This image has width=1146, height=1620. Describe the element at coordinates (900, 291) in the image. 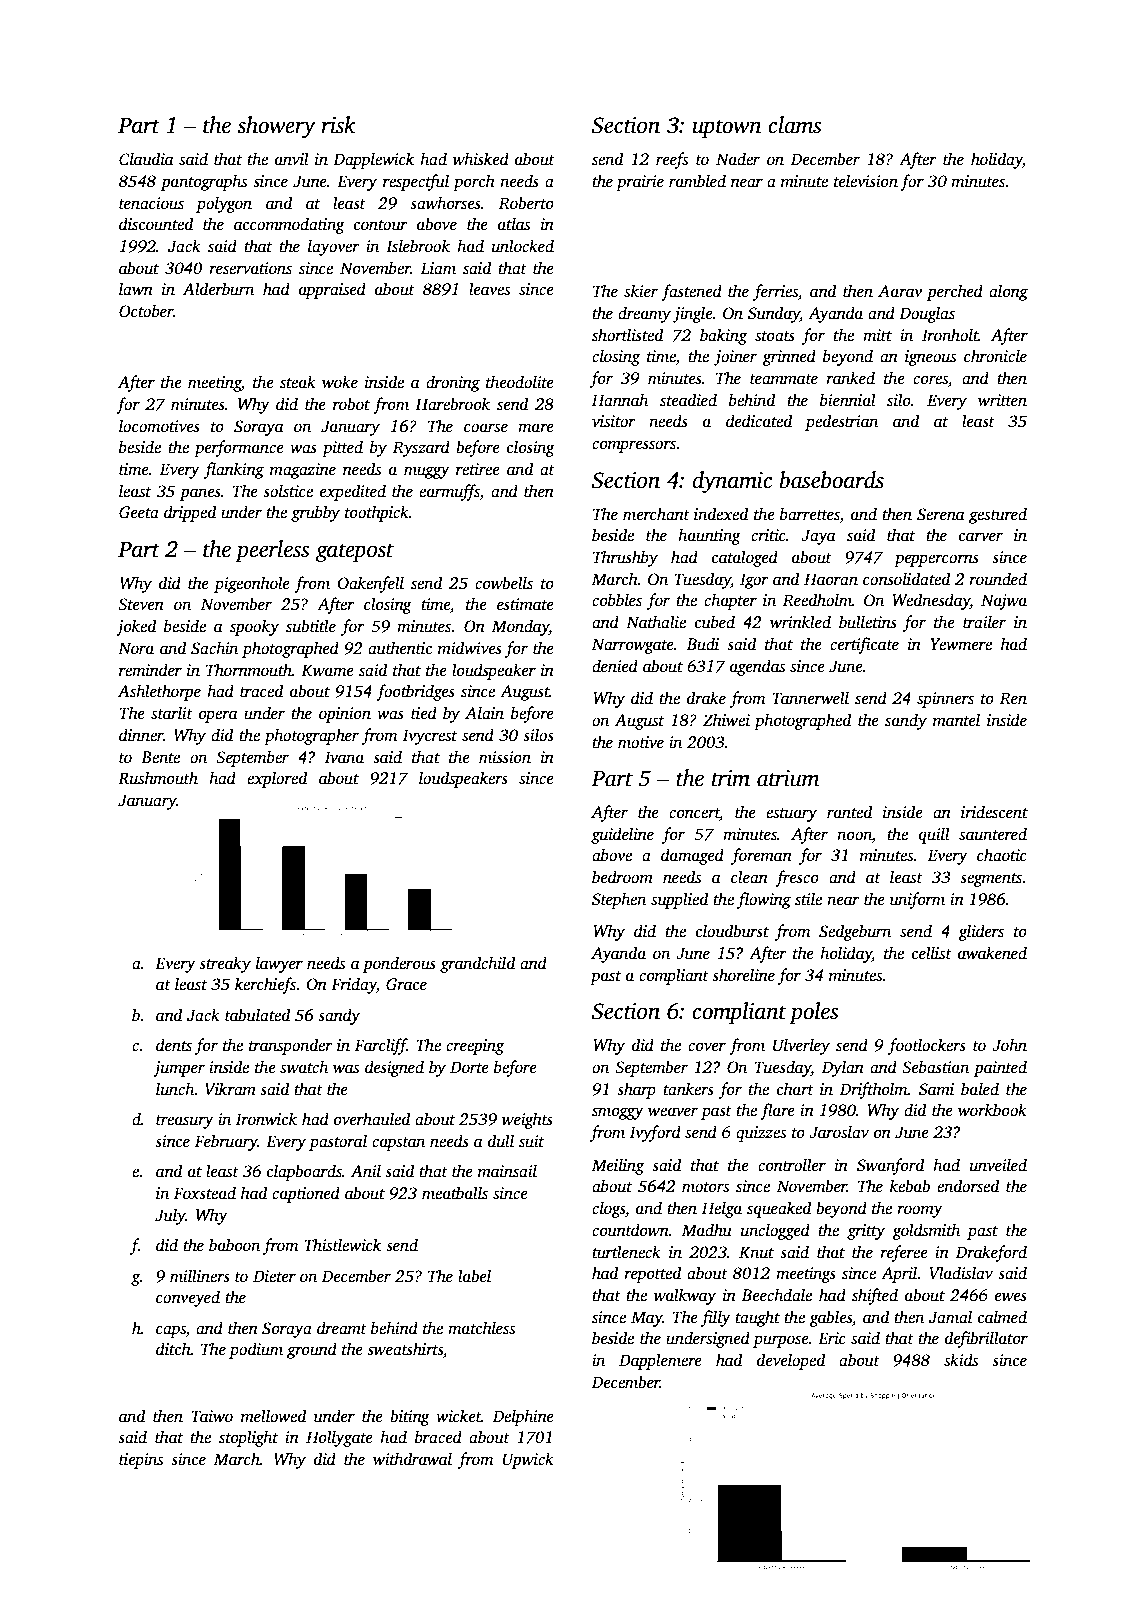

I see `Aarav` at that location.
